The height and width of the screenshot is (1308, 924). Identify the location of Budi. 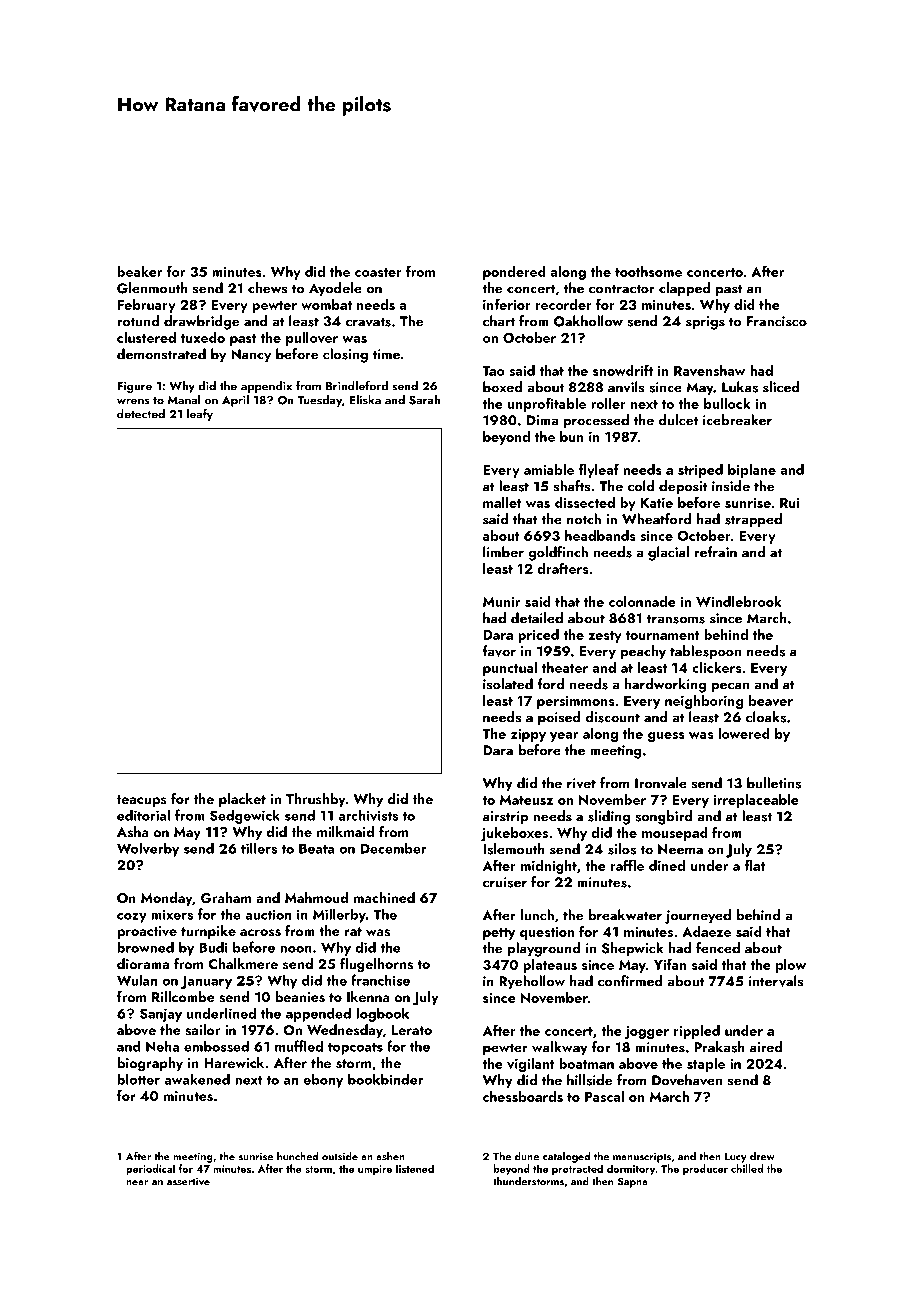
(213, 947).
